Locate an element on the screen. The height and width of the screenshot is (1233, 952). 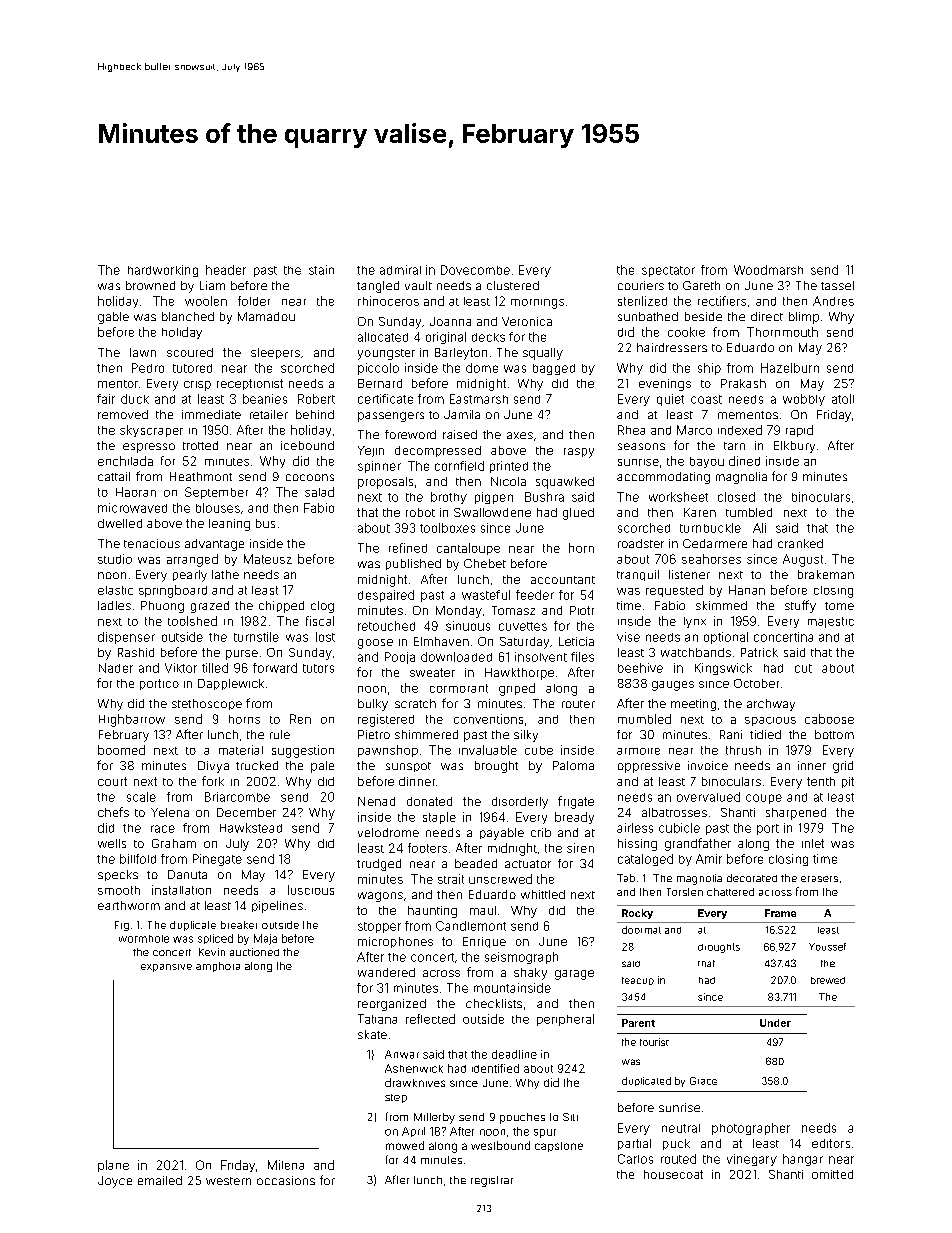
mowed is located at coordinates (405, 1145).
